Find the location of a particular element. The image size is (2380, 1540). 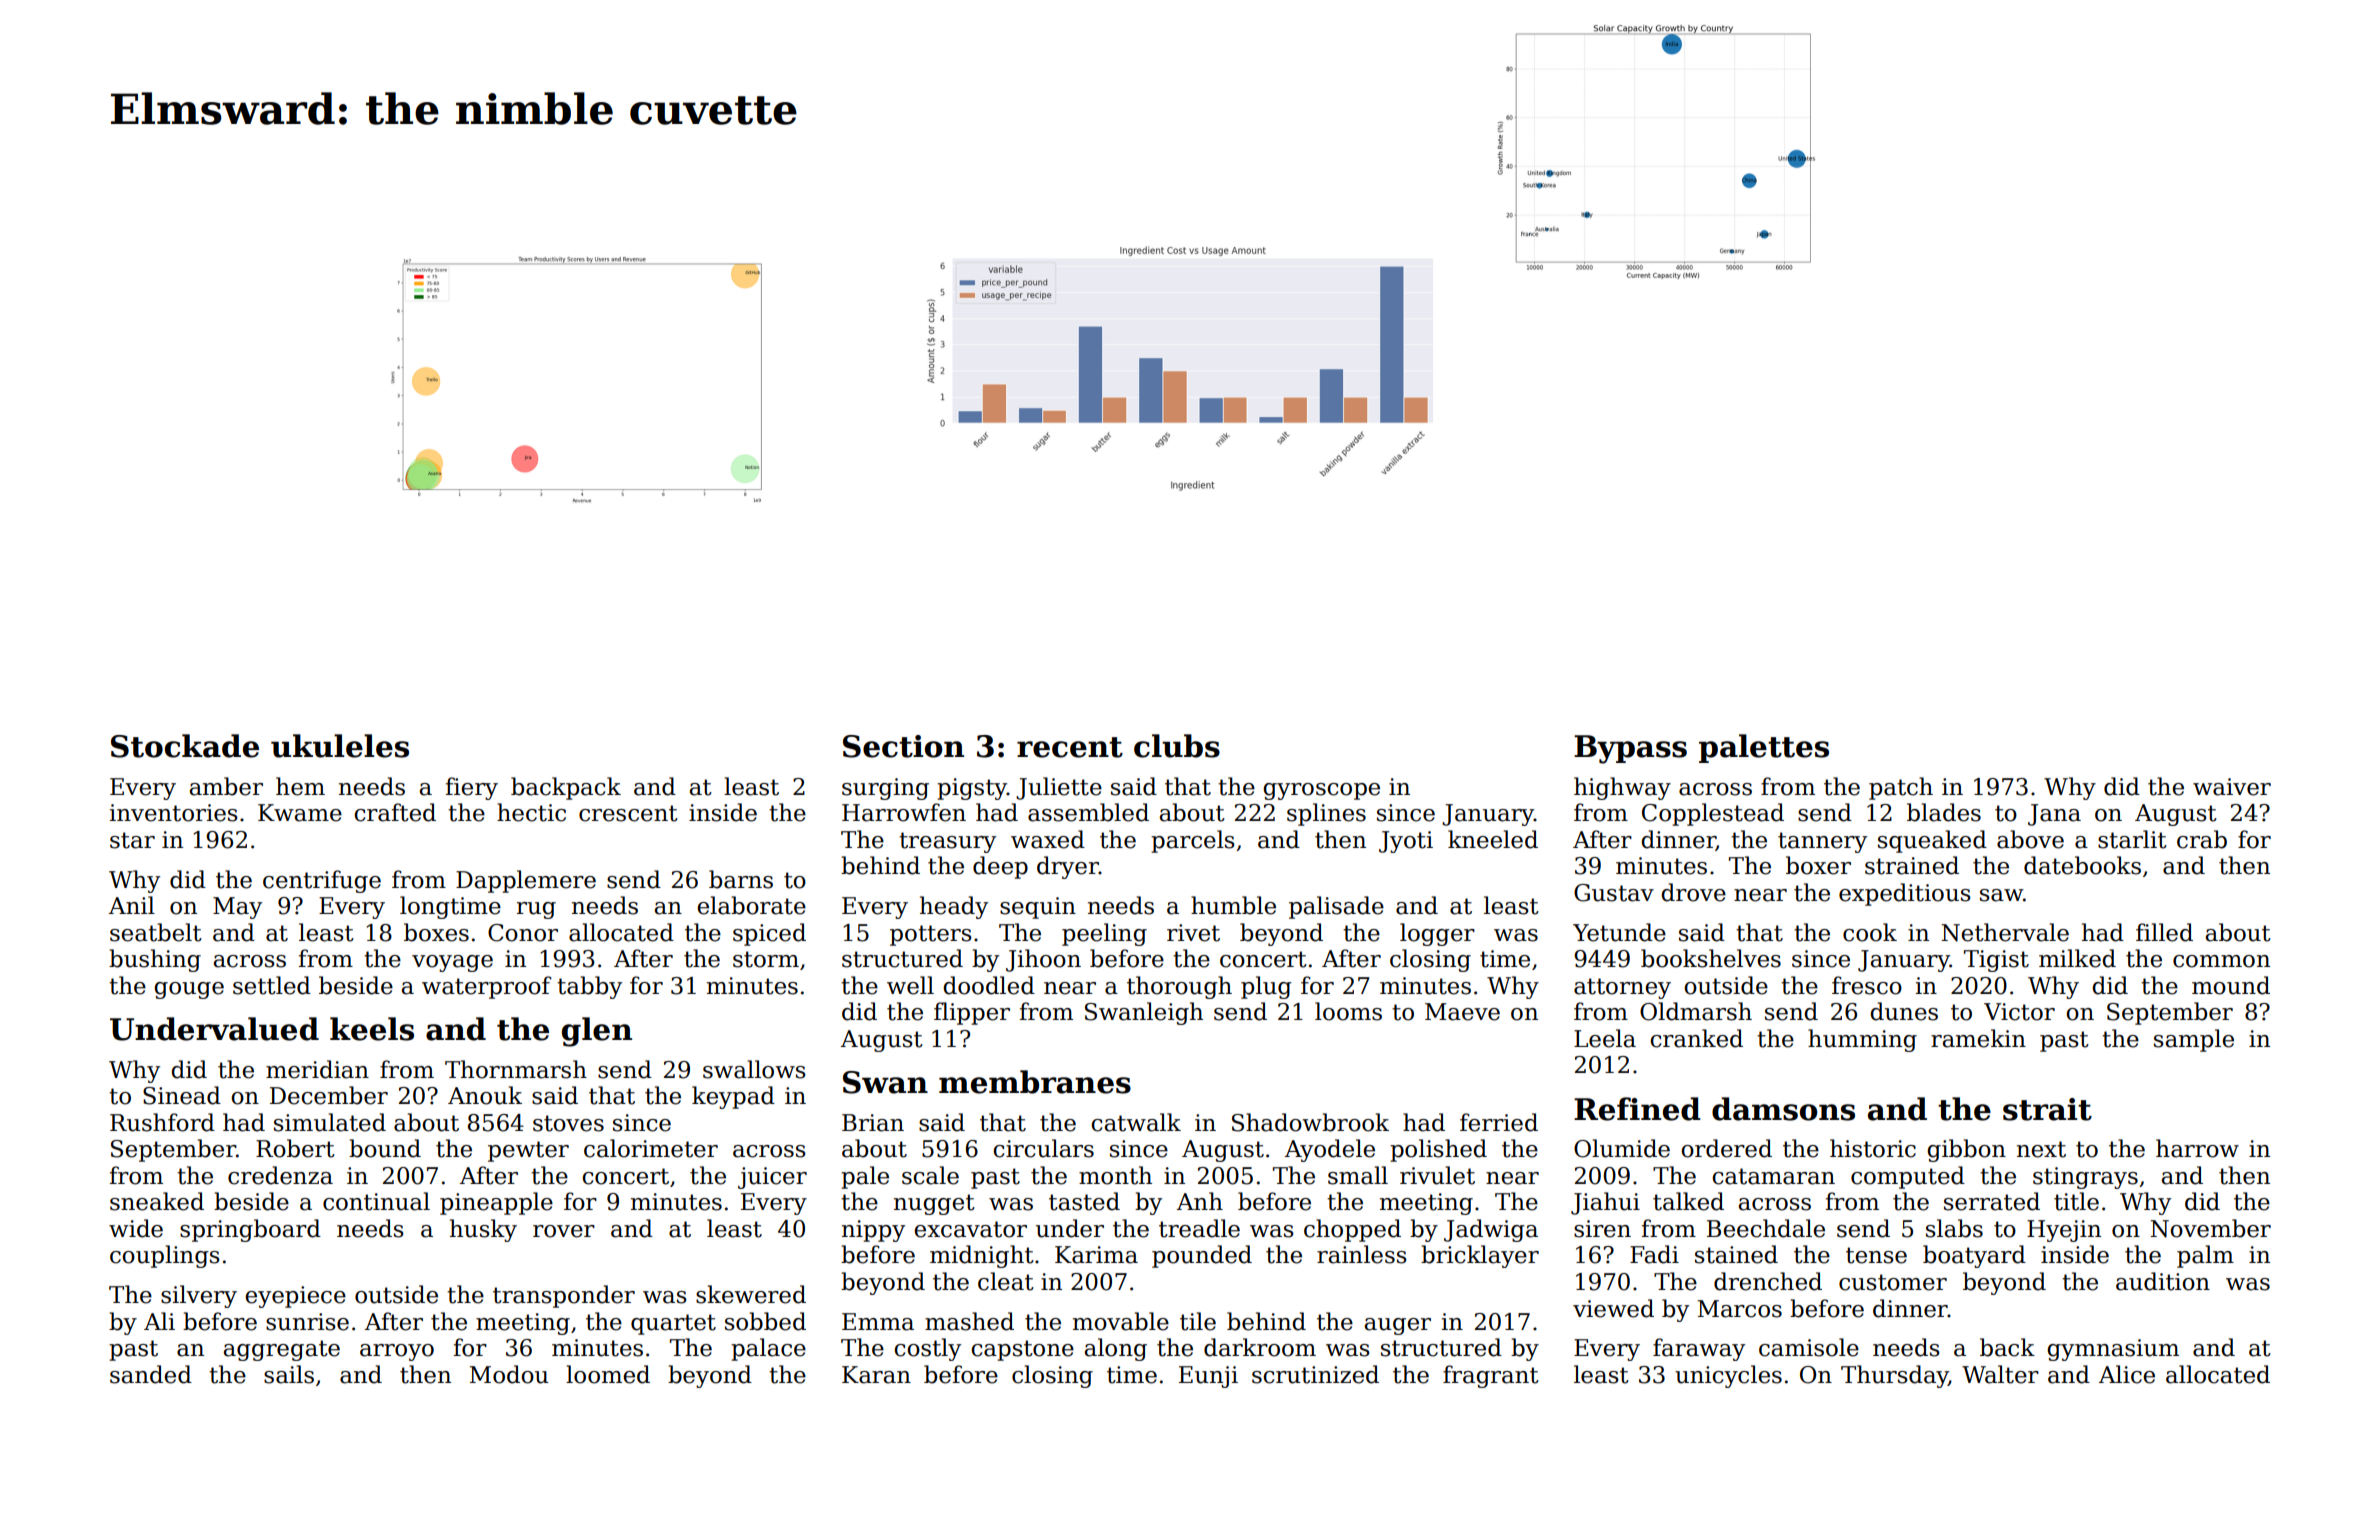

rivulet is located at coordinates (1437, 1175).
